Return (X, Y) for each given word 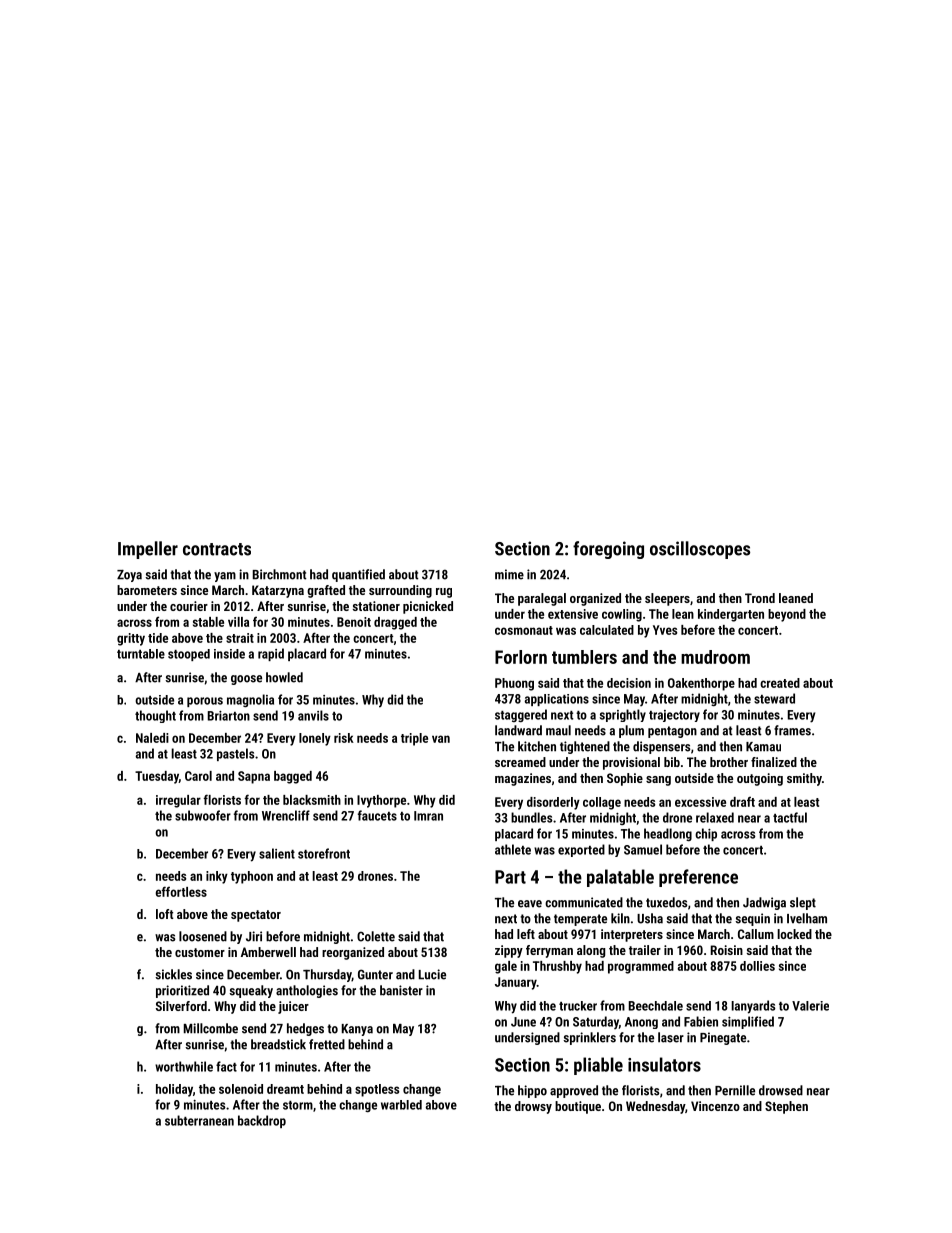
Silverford (181, 1006)
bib (672, 762)
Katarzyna (278, 591)
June (523, 1022)
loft (164, 914)
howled (284, 677)
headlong (668, 834)
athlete (513, 849)
